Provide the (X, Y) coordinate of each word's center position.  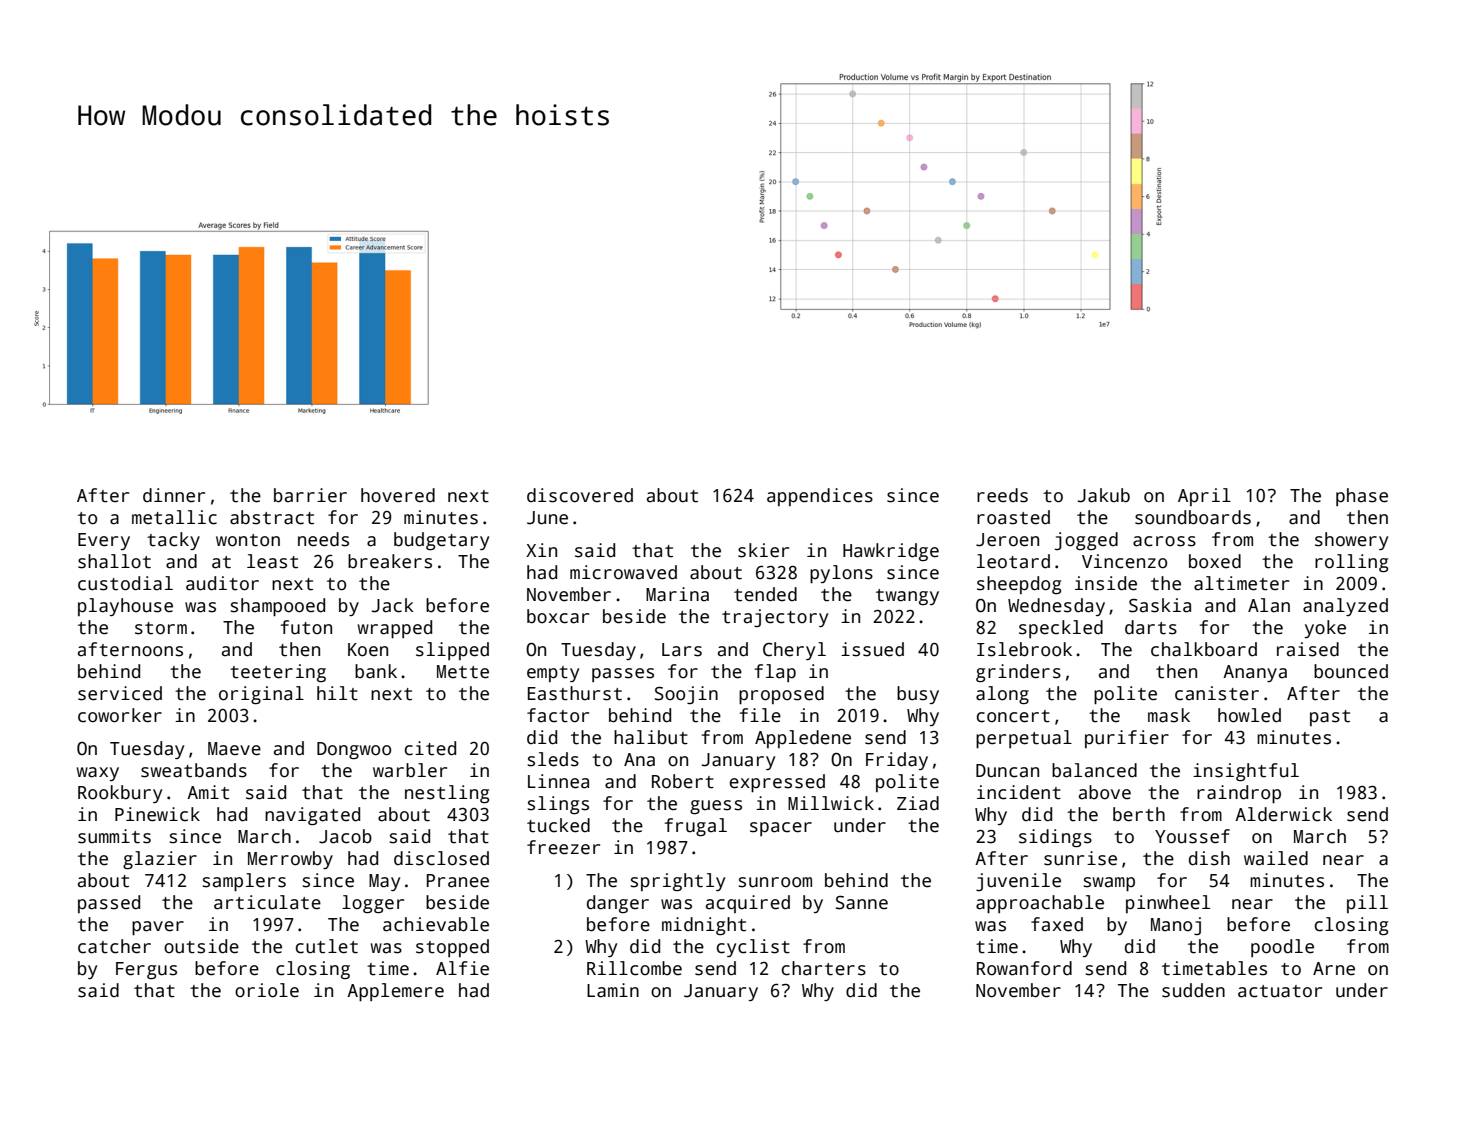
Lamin (613, 990)
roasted (1013, 517)
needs (323, 539)
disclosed (441, 858)
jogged (1086, 541)
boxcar (558, 616)
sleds (553, 759)
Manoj (1176, 926)
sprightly (678, 882)
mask (1169, 715)
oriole (267, 990)
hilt (337, 693)
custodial (125, 583)
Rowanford (1024, 968)
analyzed (1345, 607)
